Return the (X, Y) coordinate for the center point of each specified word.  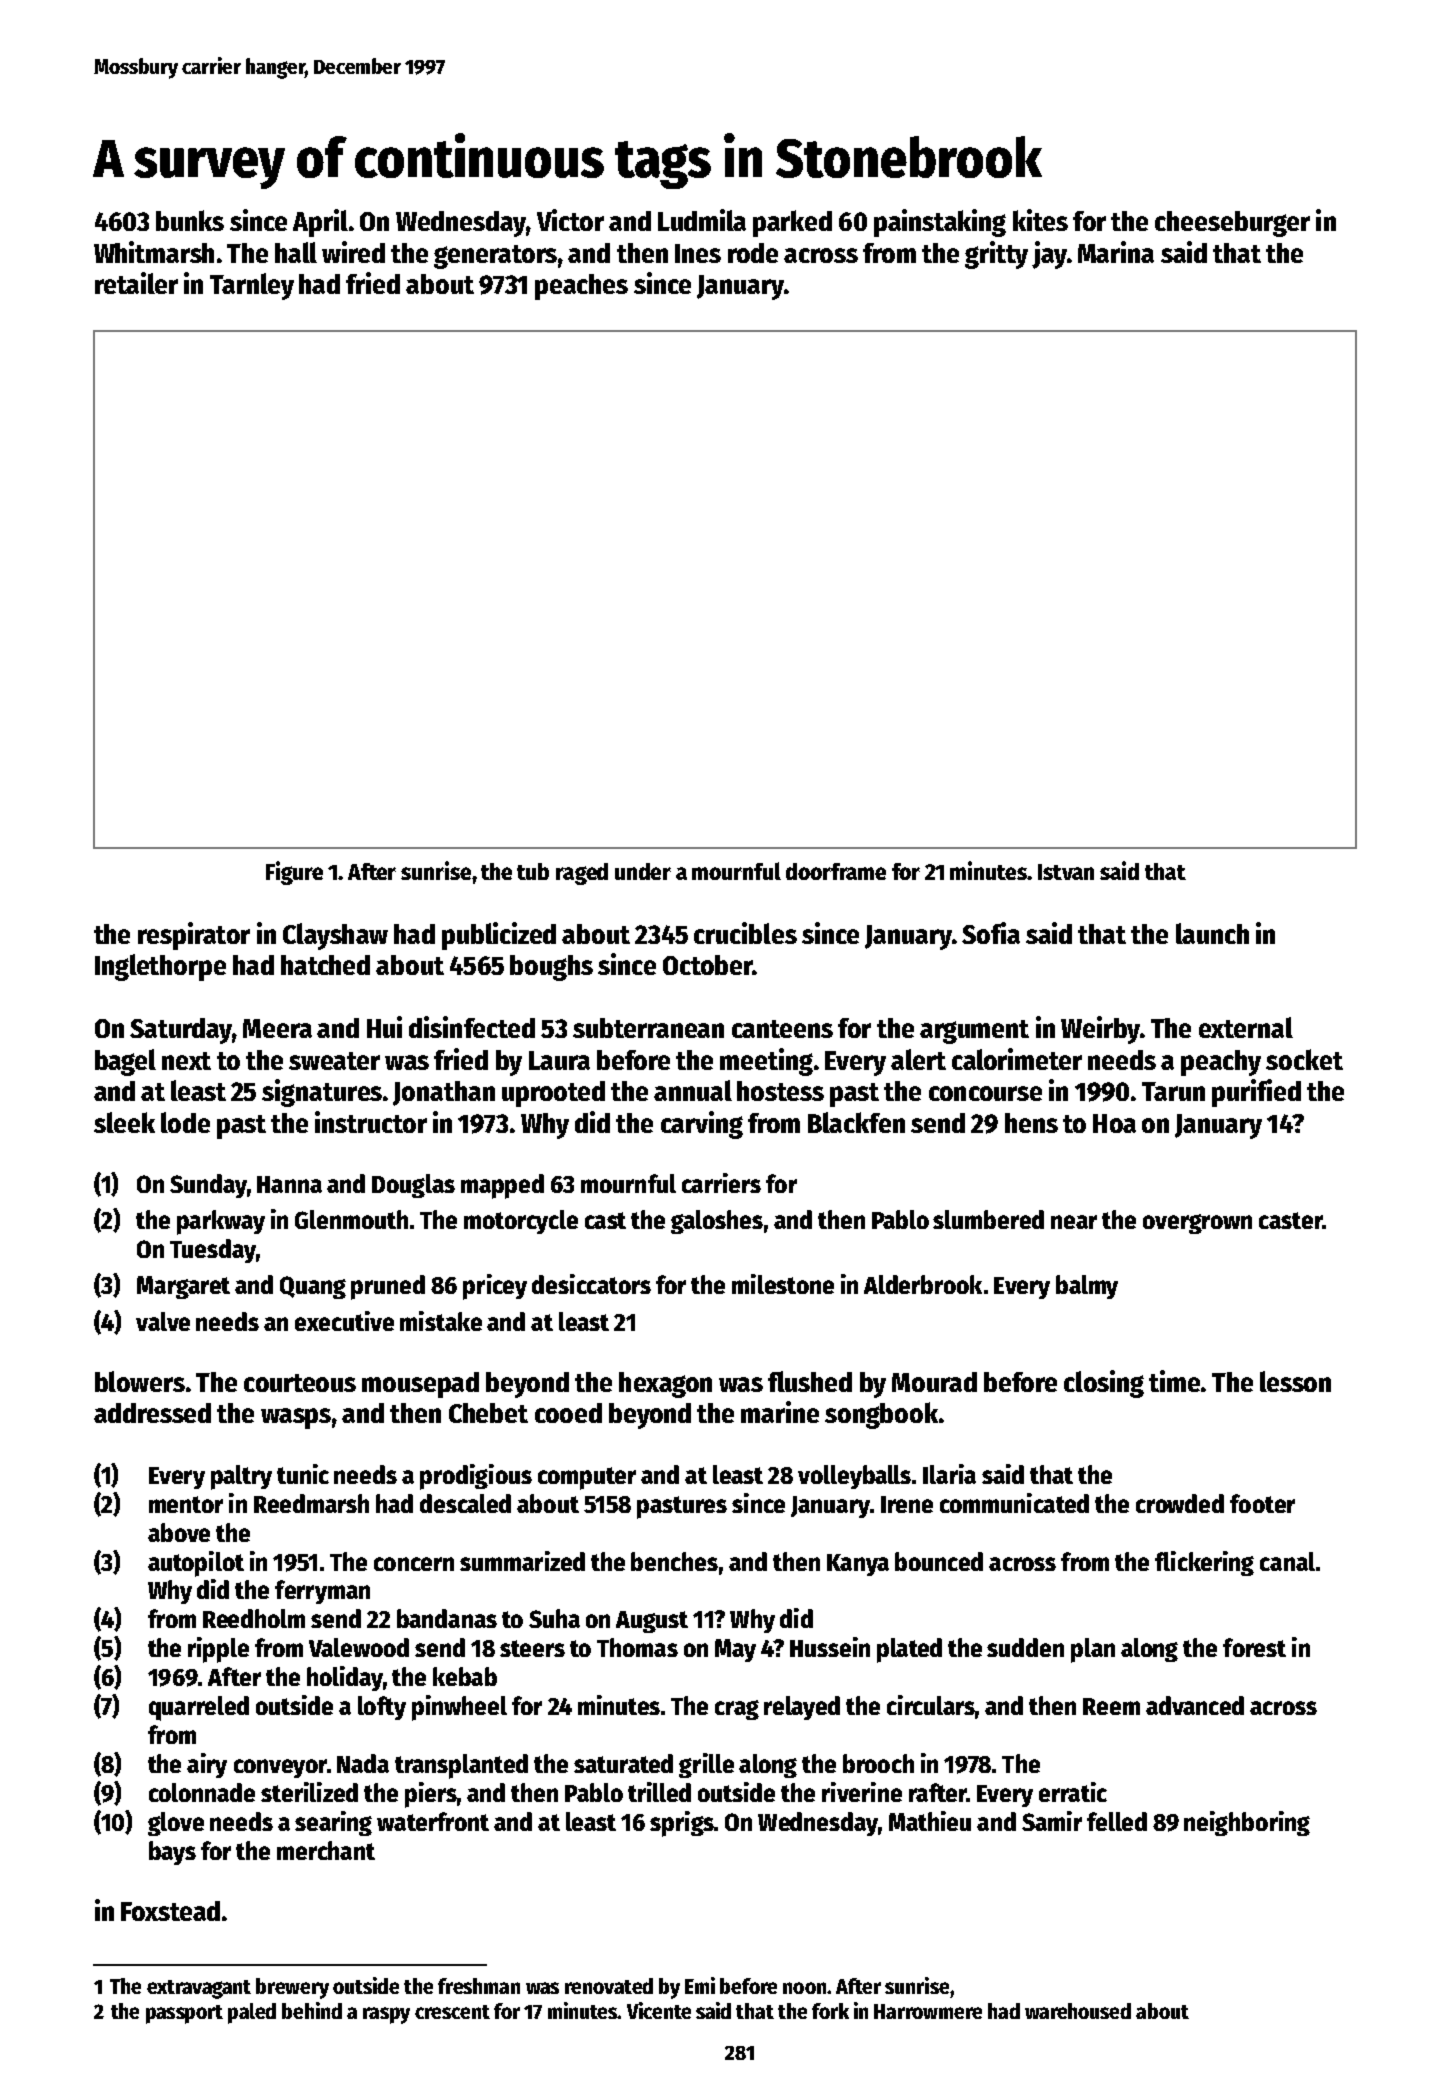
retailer (136, 283)
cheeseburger (1232, 224)
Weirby (1100, 1030)
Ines (698, 253)
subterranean (648, 1028)
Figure (294, 873)
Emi (700, 1985)
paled (252, 2013)
